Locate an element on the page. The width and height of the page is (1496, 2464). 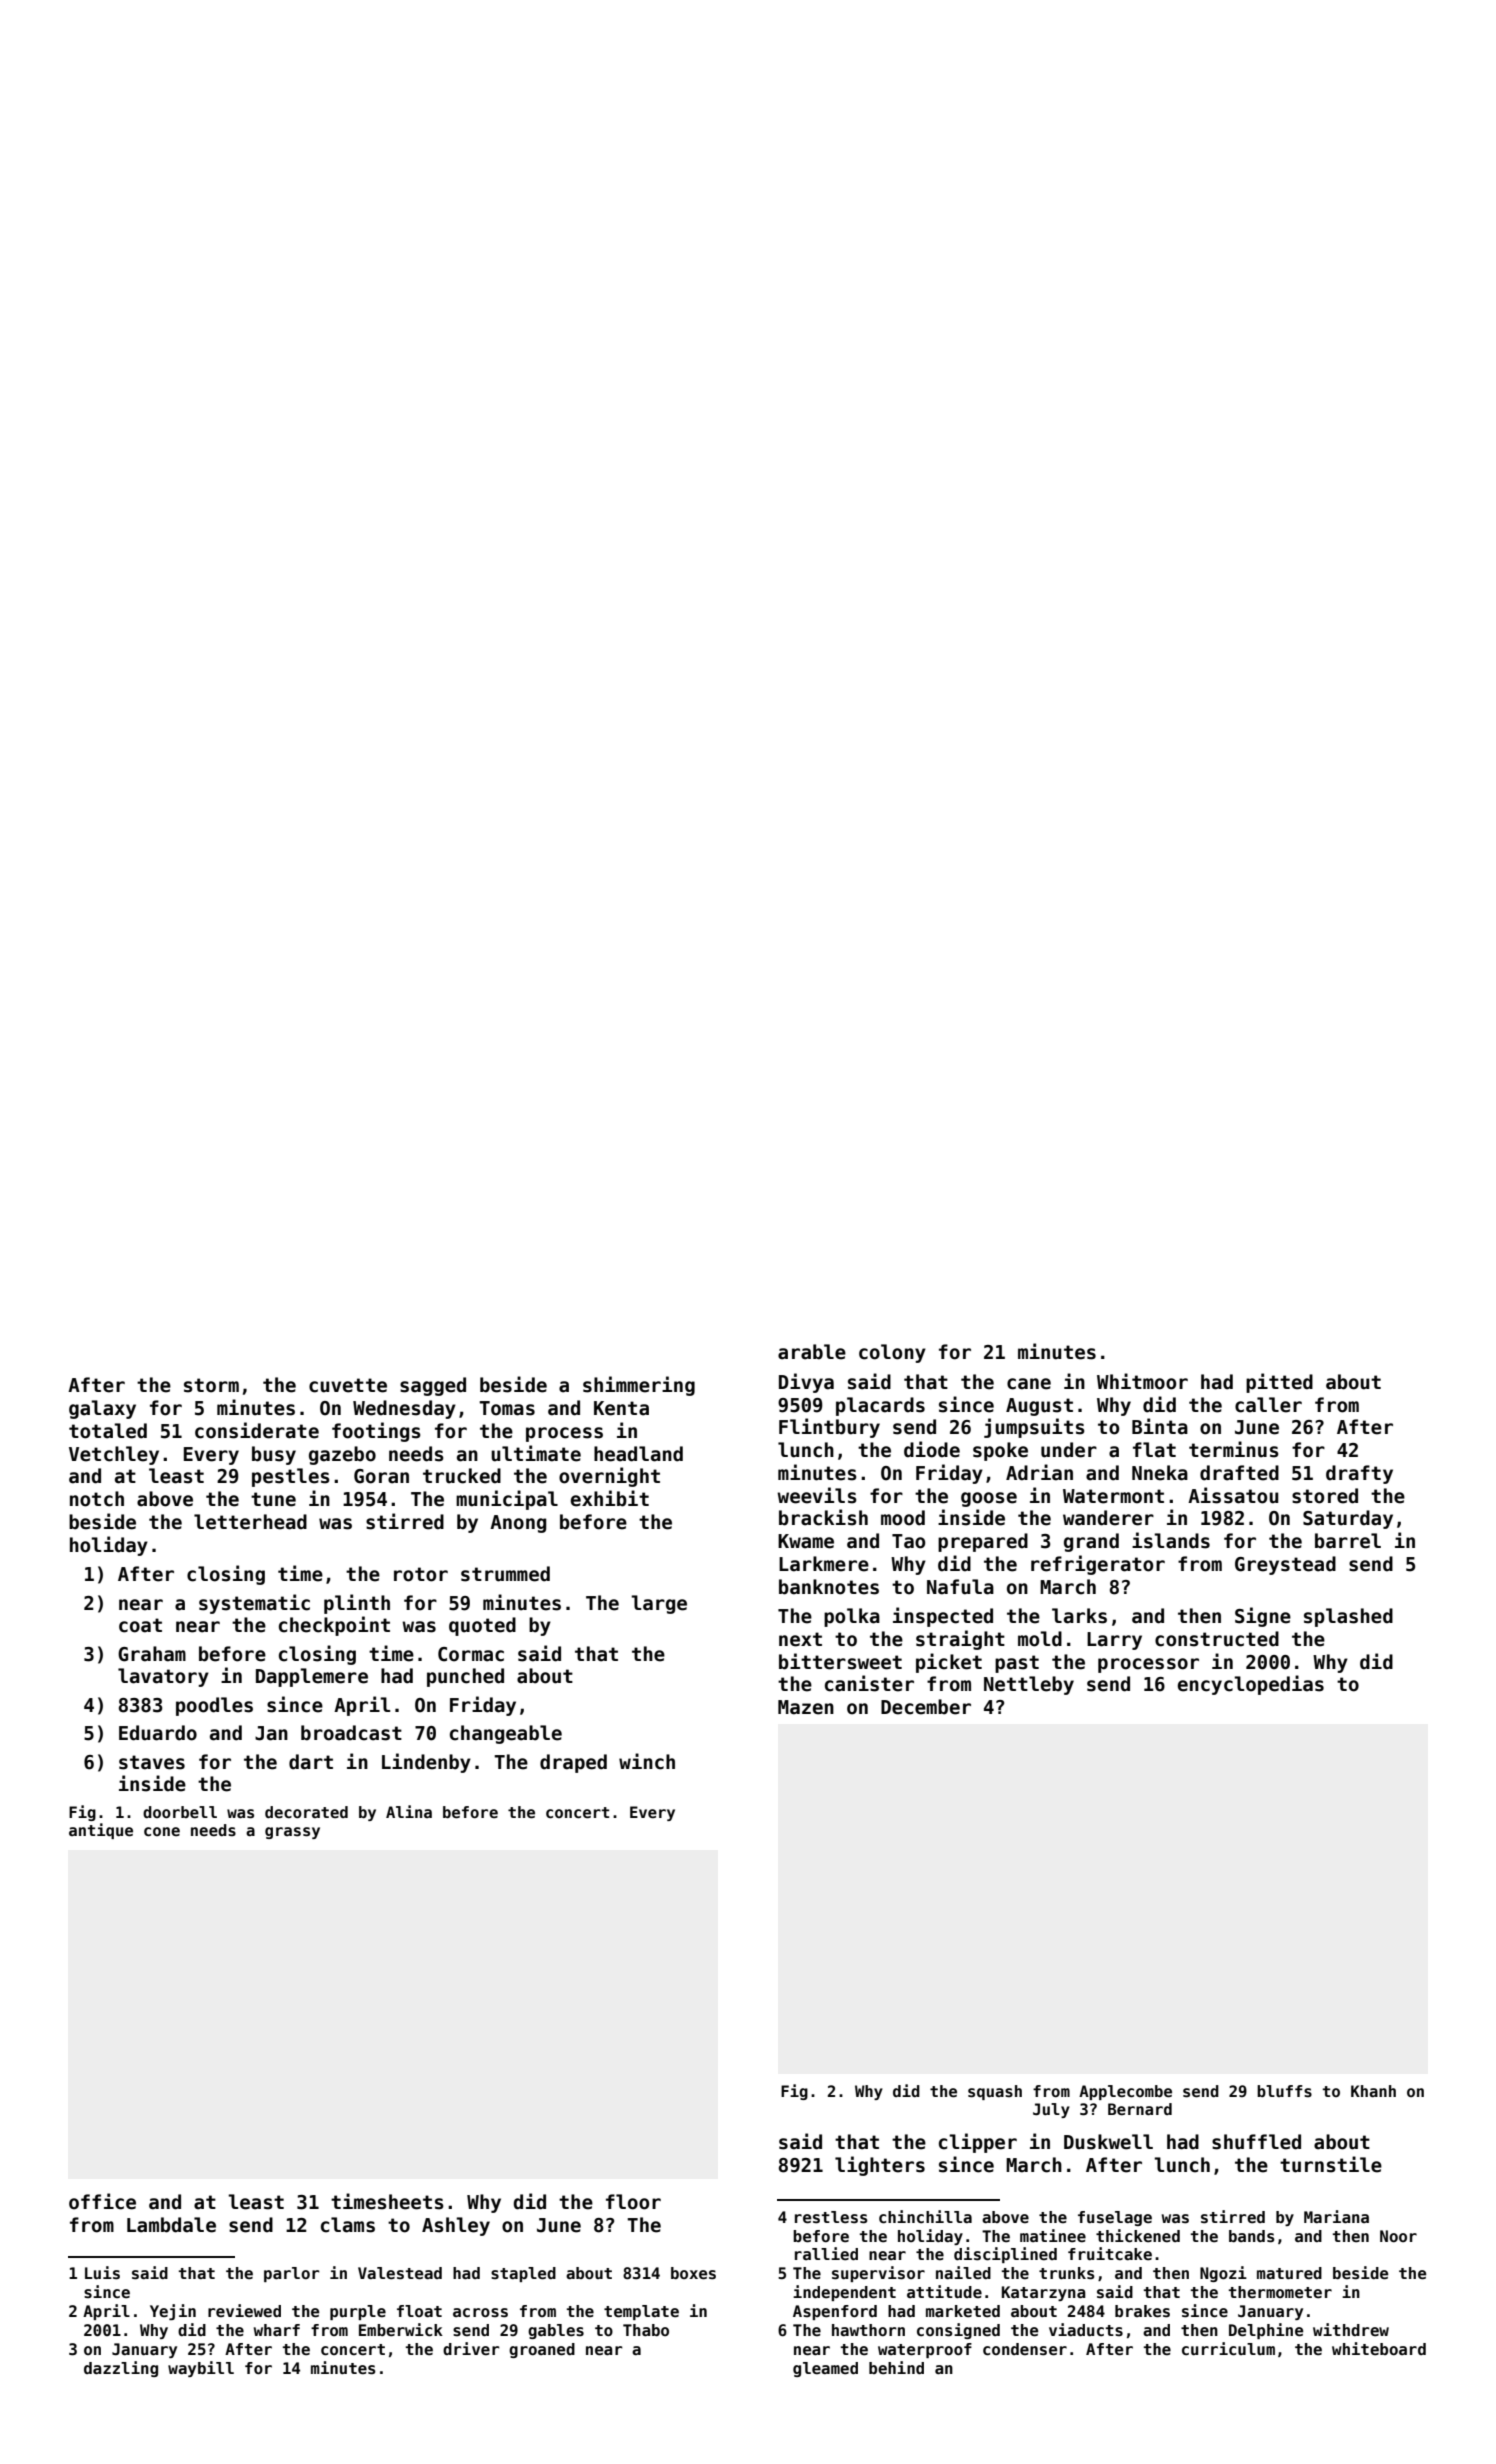
squash is located at coordinates (995, 2092).
